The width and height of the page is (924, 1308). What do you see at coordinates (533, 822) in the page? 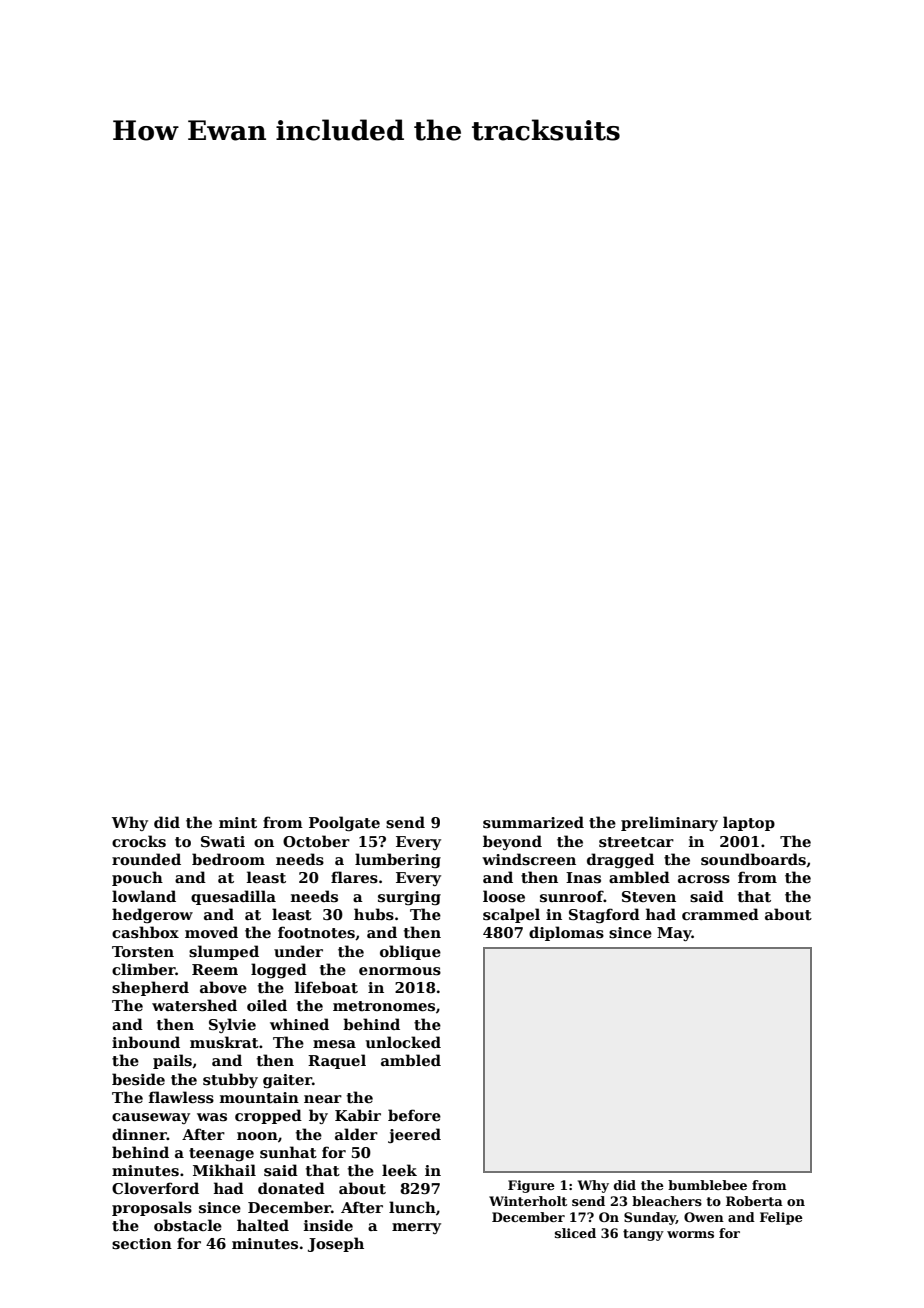
I see `summarized` at bounding box center [533, 822].
